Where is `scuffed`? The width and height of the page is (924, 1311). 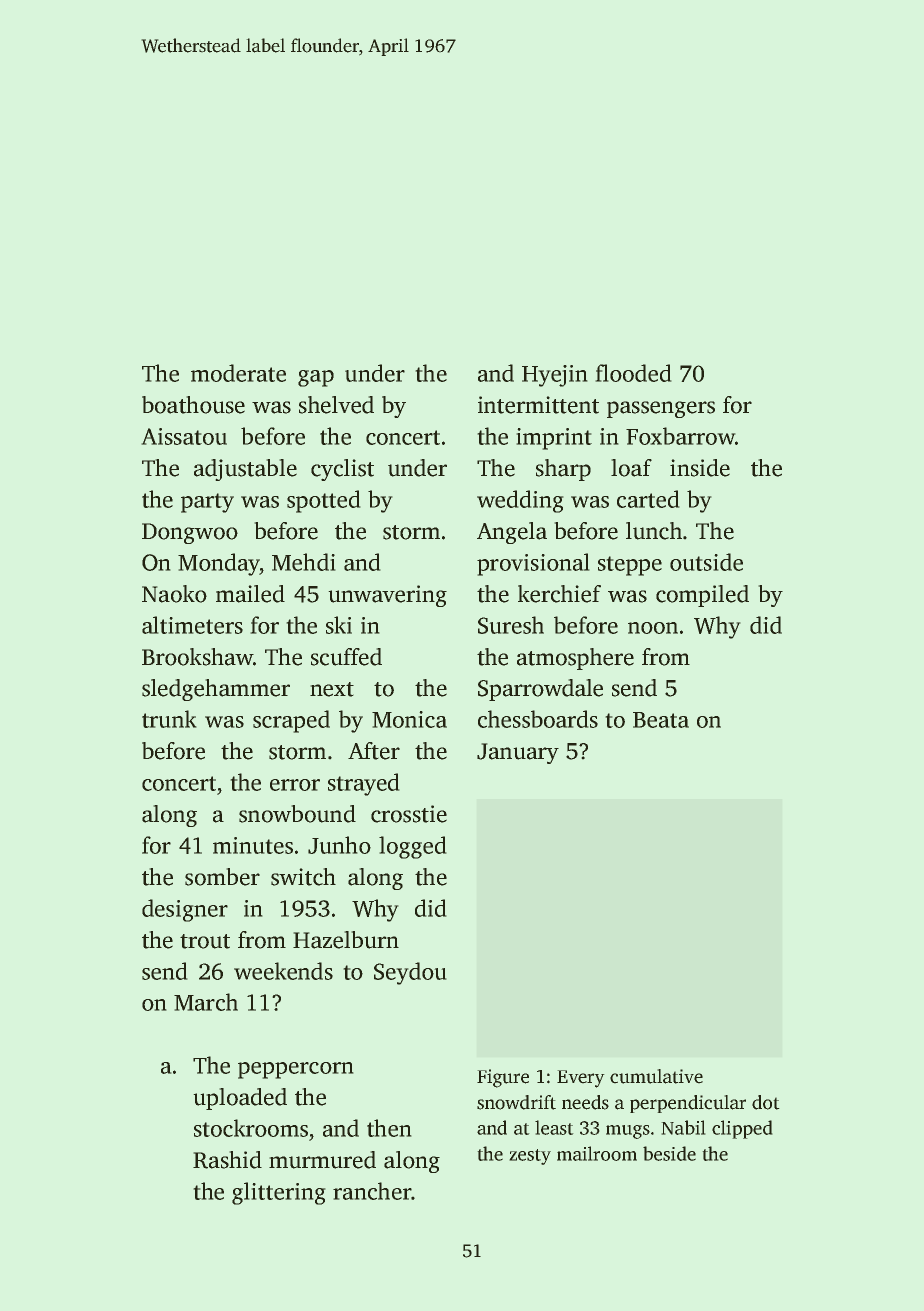 scuffed is located at coordinates (346, 657).
